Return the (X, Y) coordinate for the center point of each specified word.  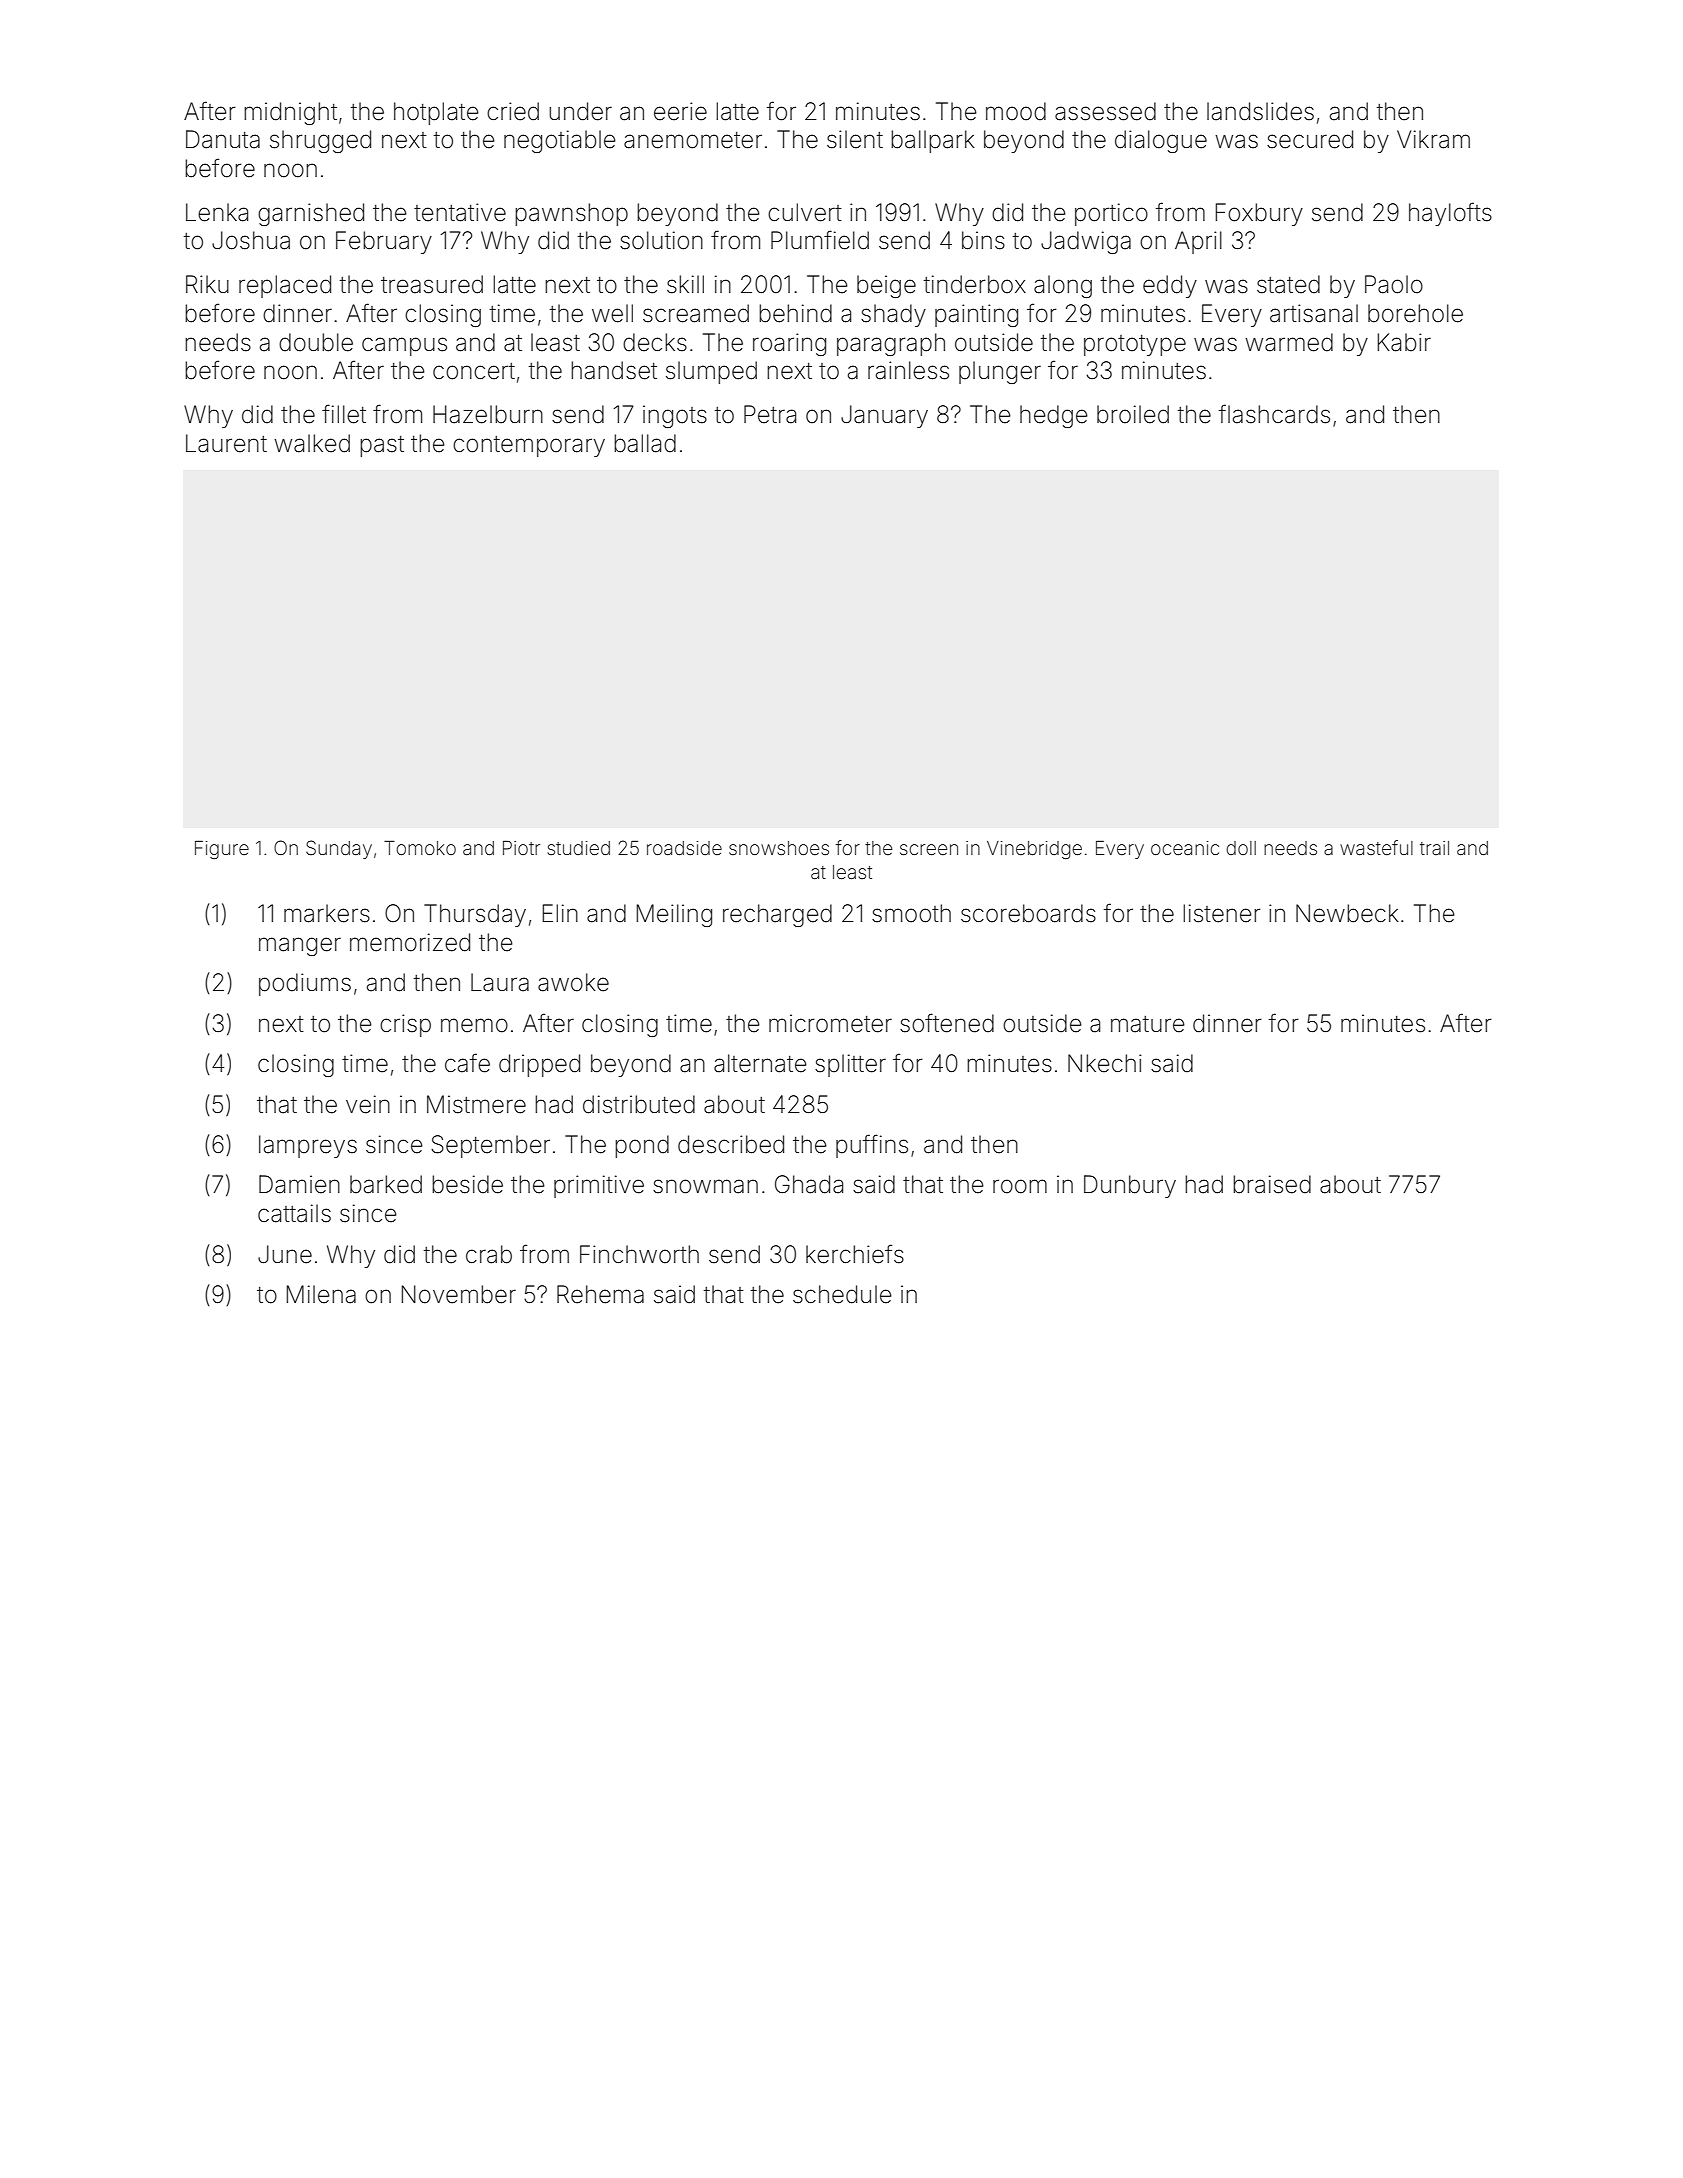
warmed (1289, 342)
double (316, 342)
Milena (321, 1294)
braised (1272, 1184)
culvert (805, 212)
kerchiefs (855, 1254)
